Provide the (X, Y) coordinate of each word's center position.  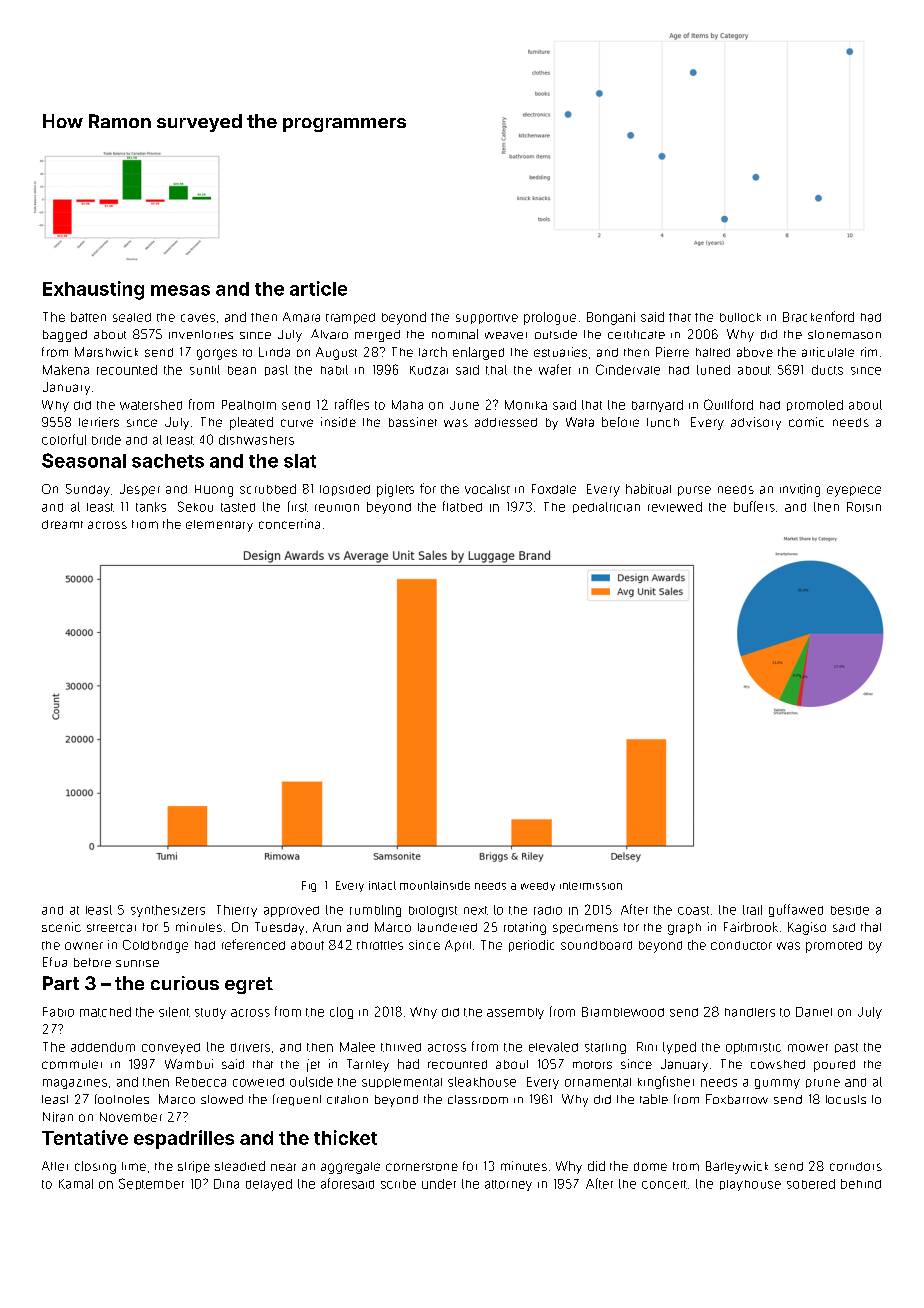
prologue (550, 318)
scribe (398, 1184)
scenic (61, 927)
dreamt (62, 524)
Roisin (864, 507)
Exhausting (93, 290)
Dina (226, 1184)
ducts (827, 370)
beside (850, 910)
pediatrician (606, 507)
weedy (538, 886)
